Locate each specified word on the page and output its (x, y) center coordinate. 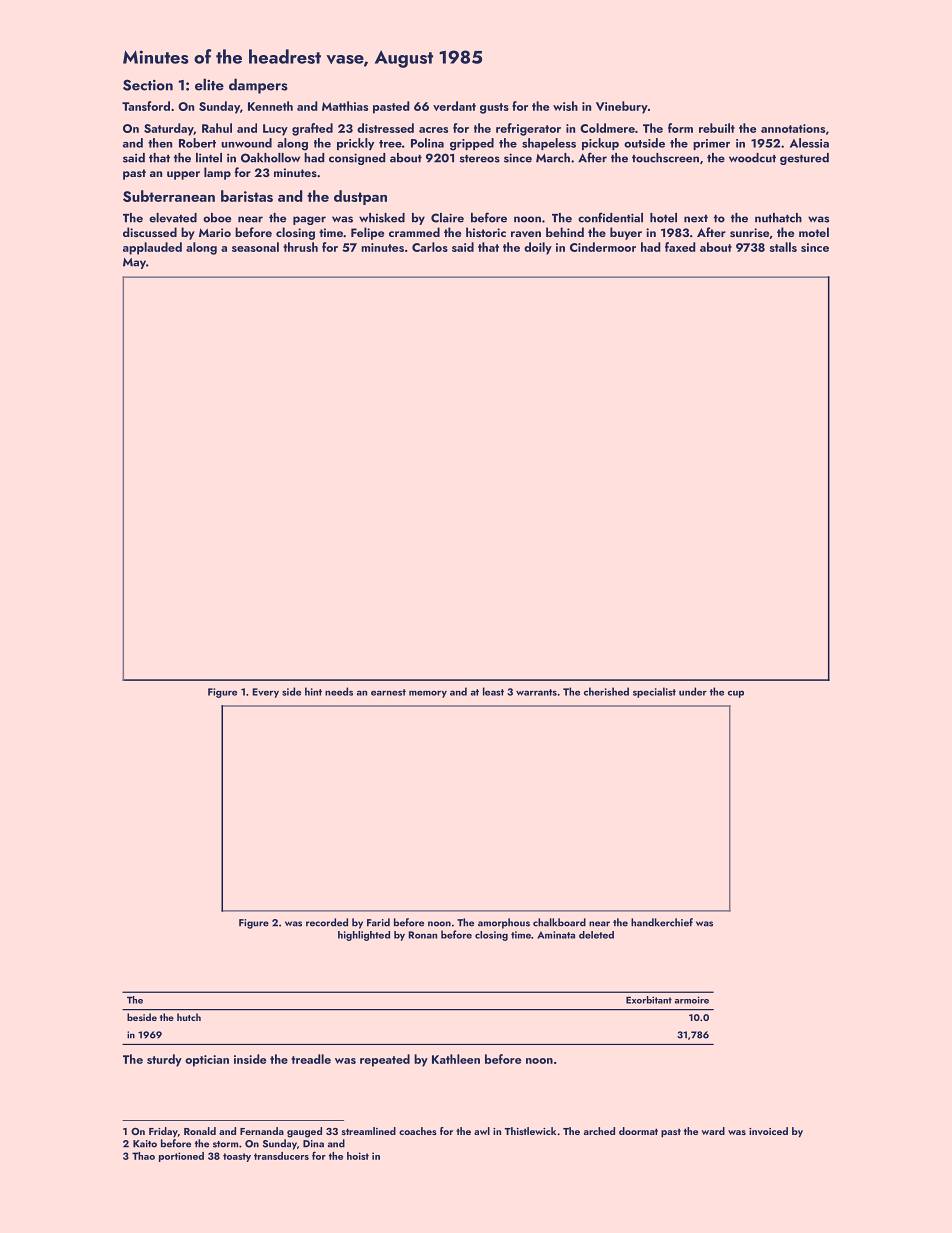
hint (313, 691)
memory (428, 694)
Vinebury (622, 107)
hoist (358, 1156)
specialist (654, 692)
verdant (454, 106)
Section (148, 85)
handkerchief (662, 922)
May (134, 263)
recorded (327, 922)
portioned (181, 1157)
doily (538, 248)
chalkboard (559, 922)
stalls (783, 247)
